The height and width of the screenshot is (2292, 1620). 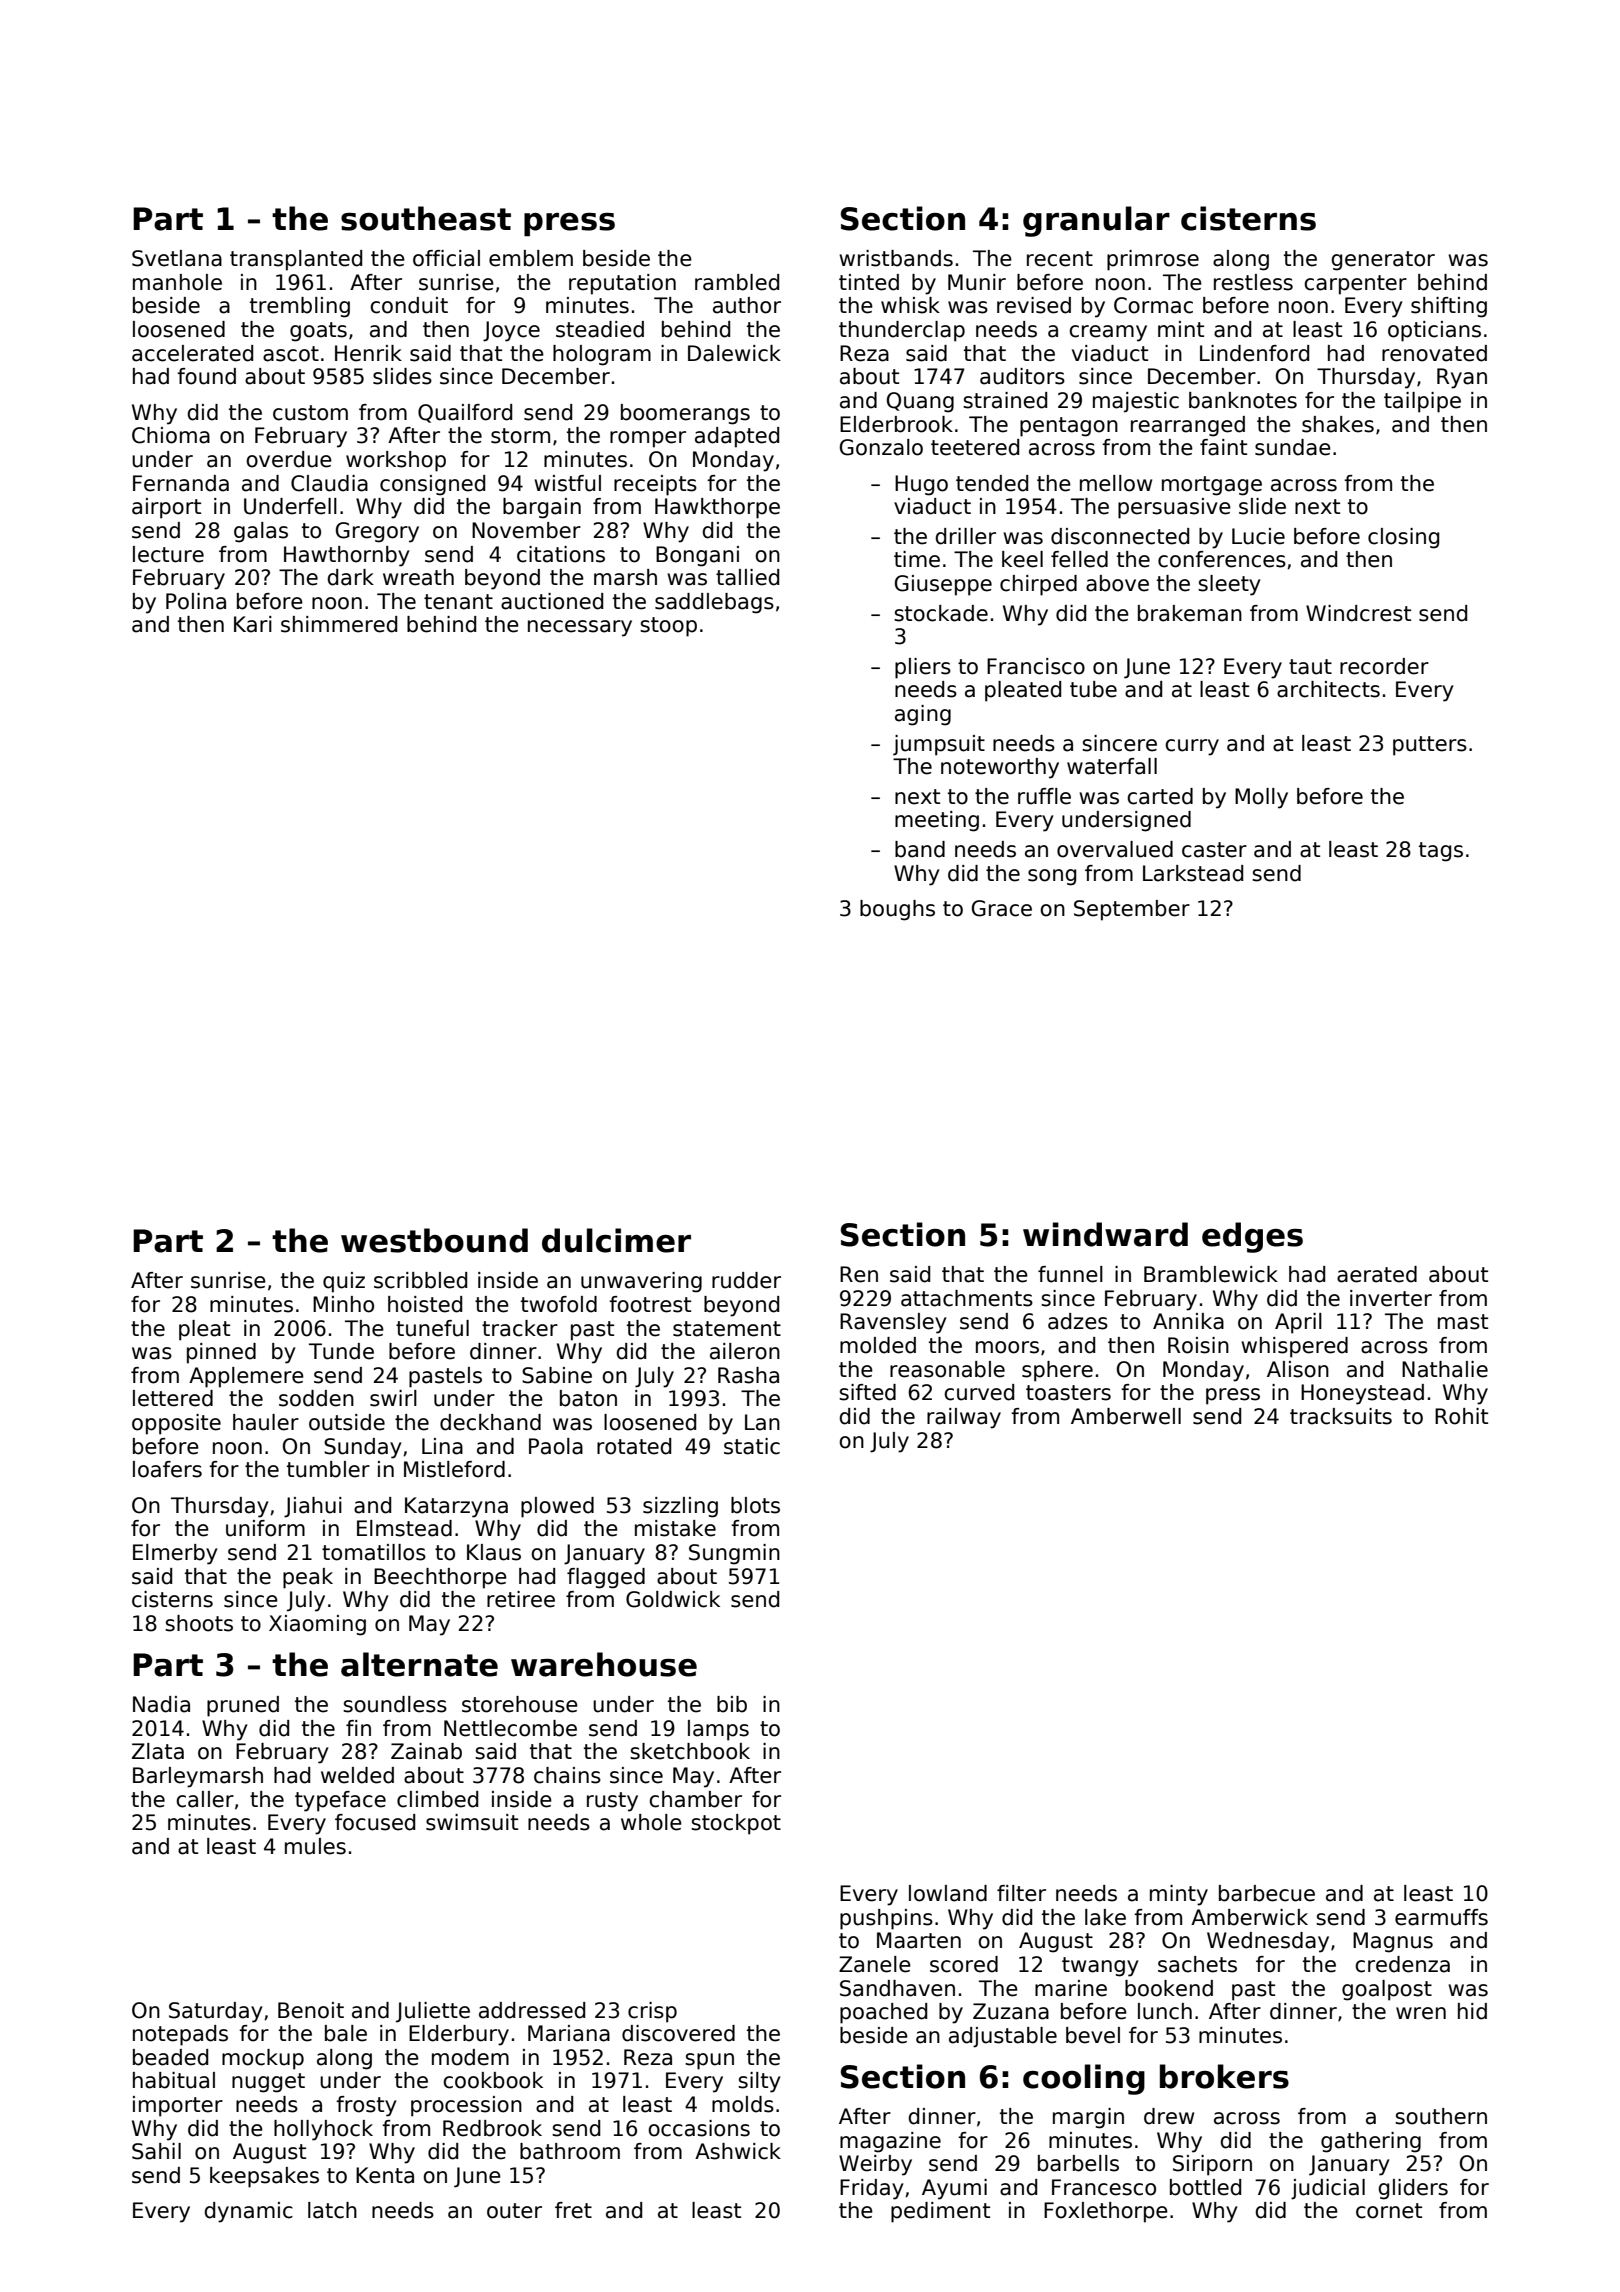 I want to click on necessary, so click(x=580, y=628).
